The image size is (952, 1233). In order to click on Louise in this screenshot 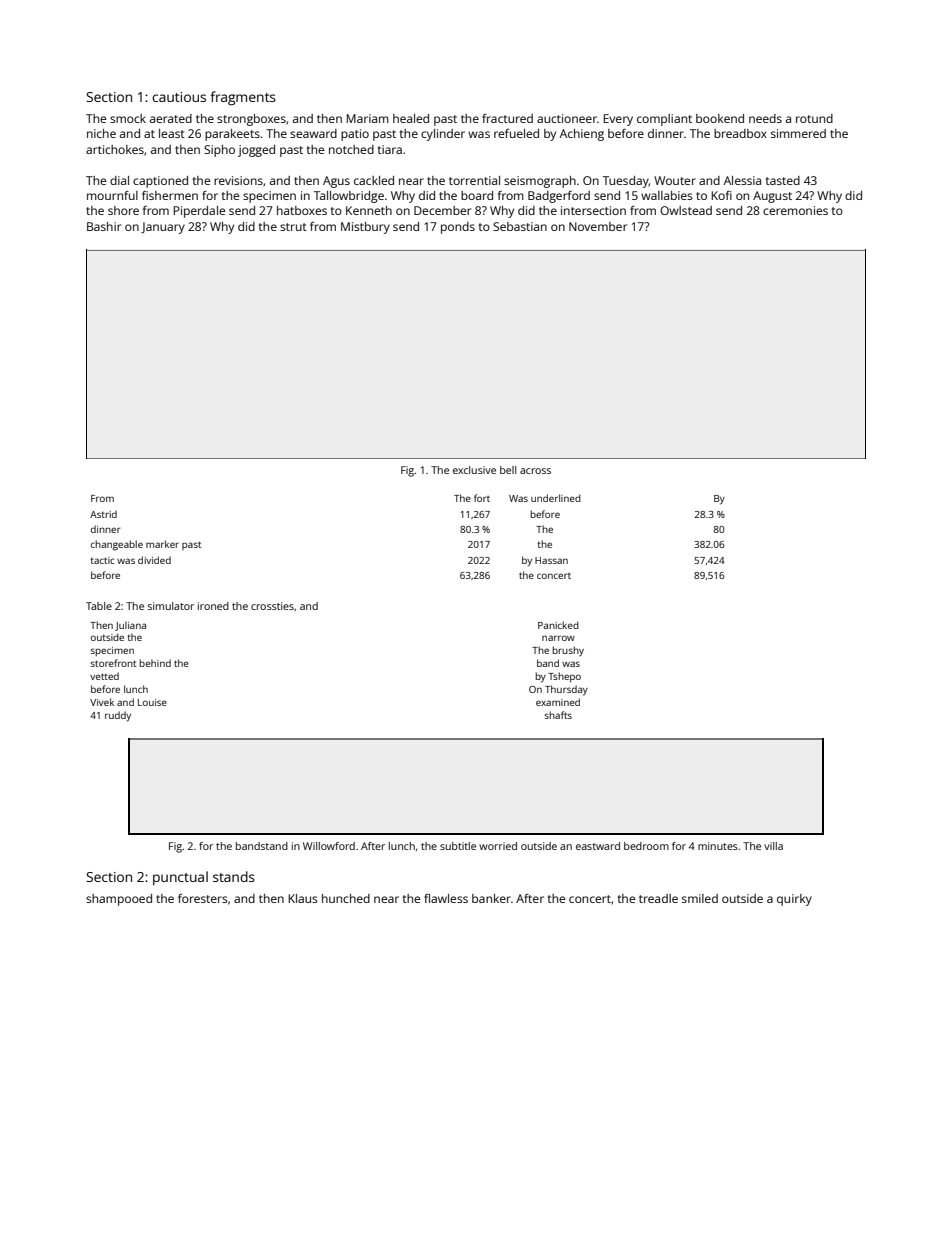, I will do `click(152, 702)`.
